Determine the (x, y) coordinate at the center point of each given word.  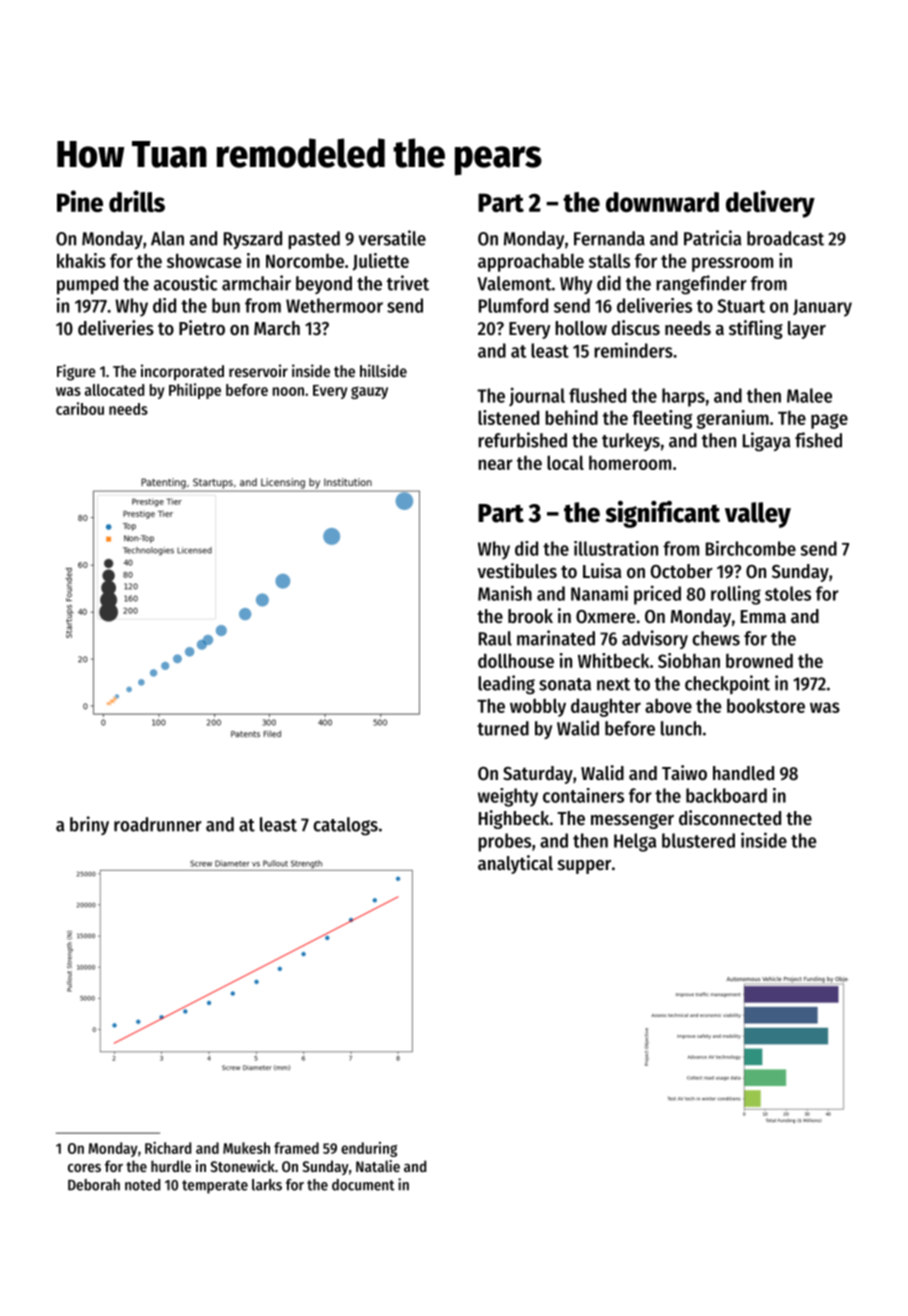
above (668, 705)
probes (504, 842)
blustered (698, 840)
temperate (215, 1187)
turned (503, 728)
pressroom (732, 264)
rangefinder (701, 285)
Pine (80, 201)
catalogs (345, 826)
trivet (408, 283)
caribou (80, 408)
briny (89, 825)
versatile (392, 238)
